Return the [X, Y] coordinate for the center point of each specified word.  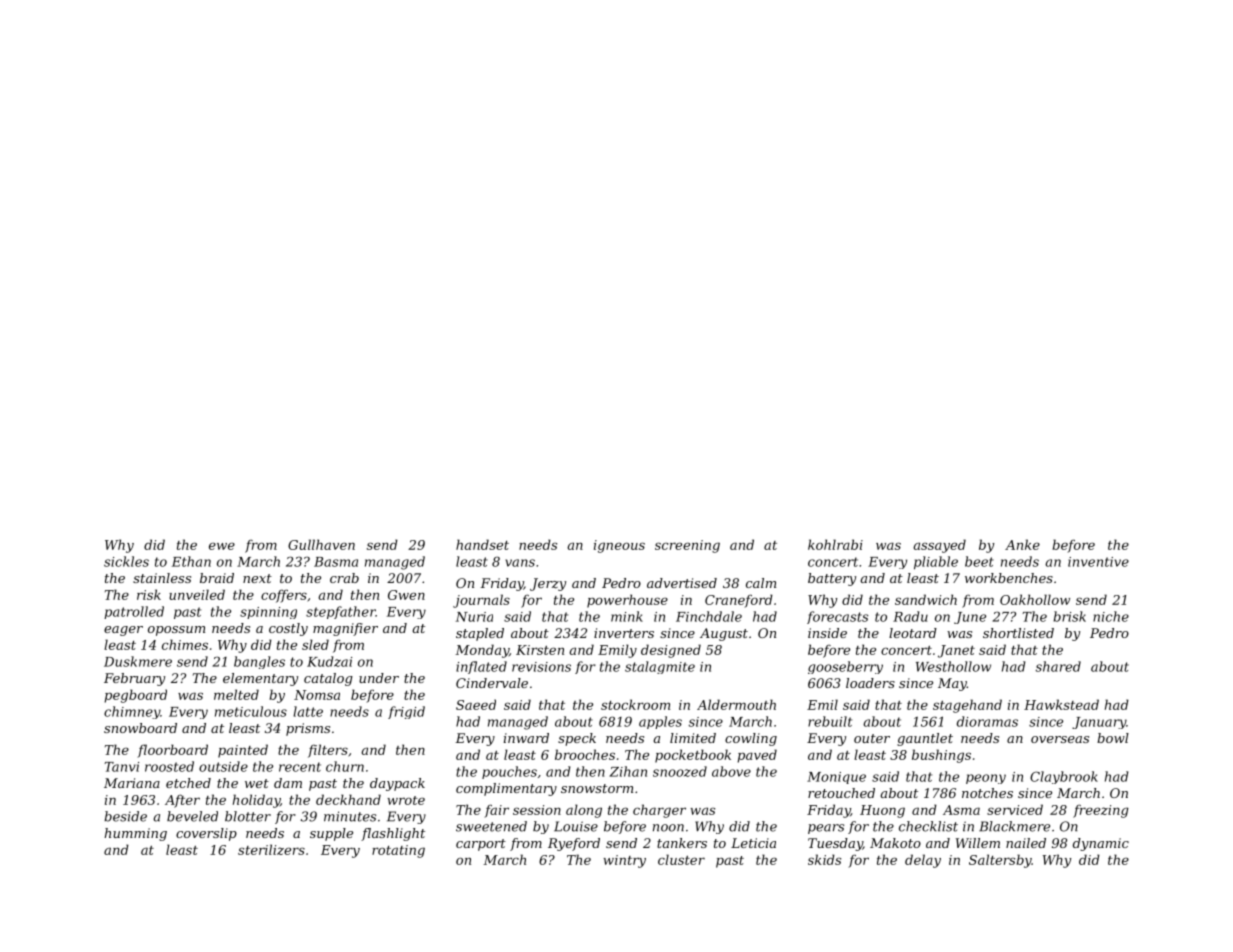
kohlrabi [835, 544]
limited [693, 738]
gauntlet [925, 739]
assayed [939, 546]
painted [243, 751]
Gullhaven [321, 544]
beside [125, 816]
